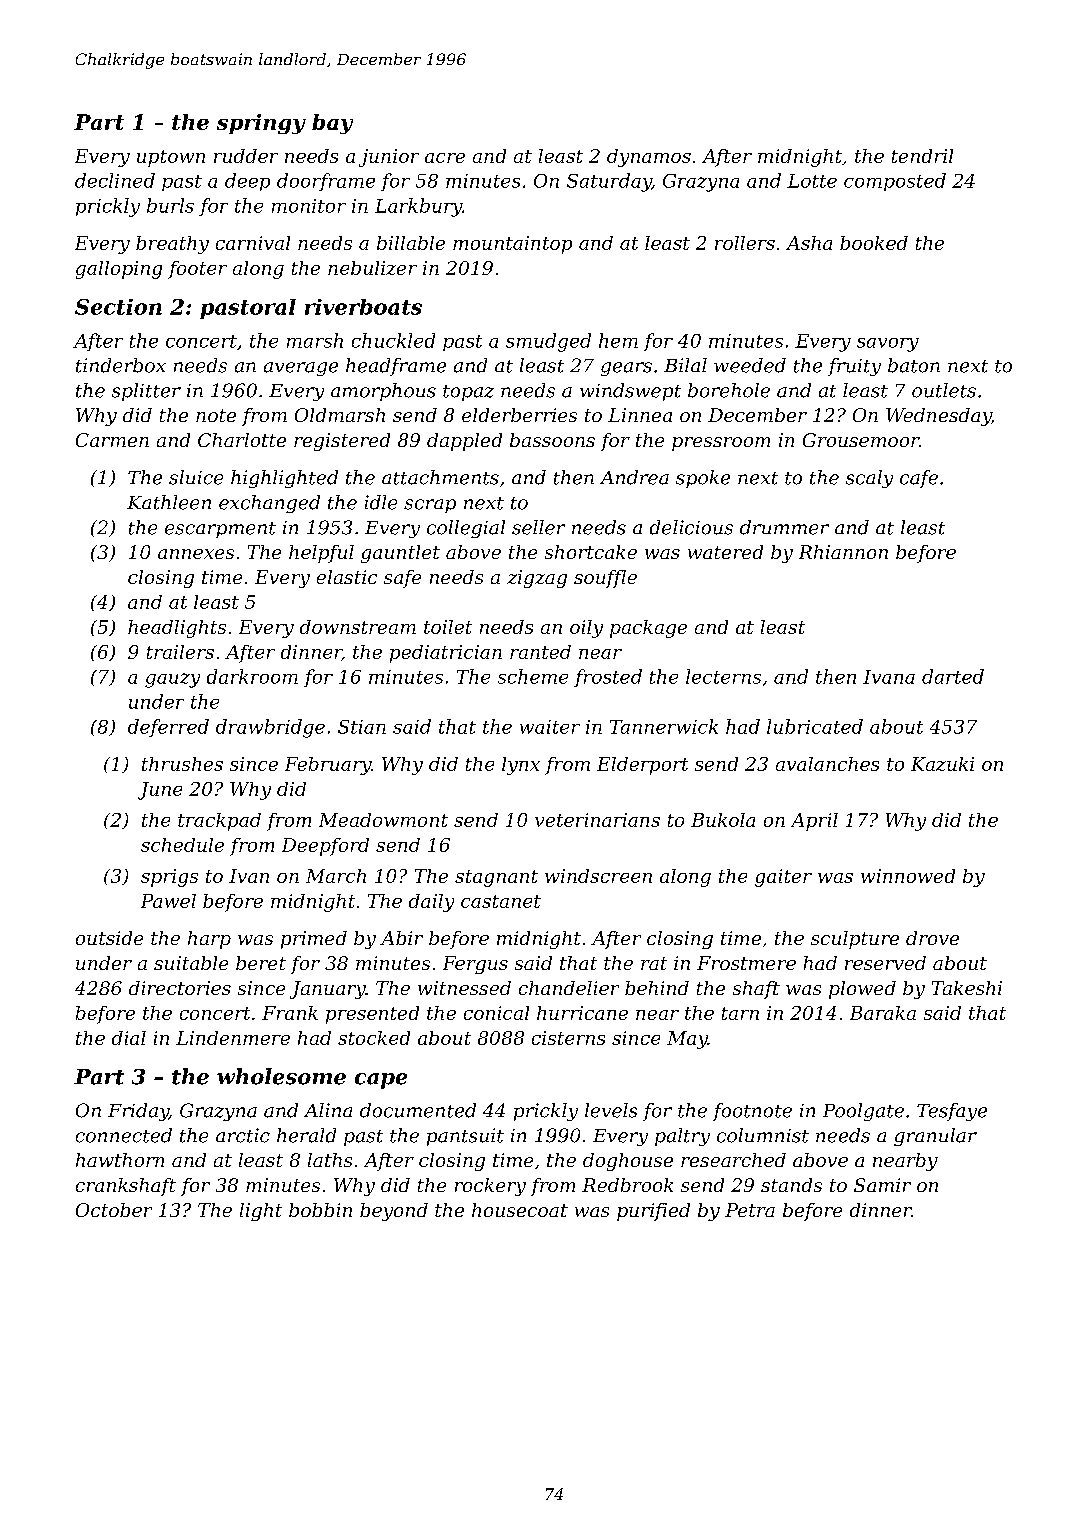 This screenshot has width=1088, height=1538. What do you see at coordinates (550, 727) in the screenshot?
I see `waiter` at bounding box center [550, 727].
